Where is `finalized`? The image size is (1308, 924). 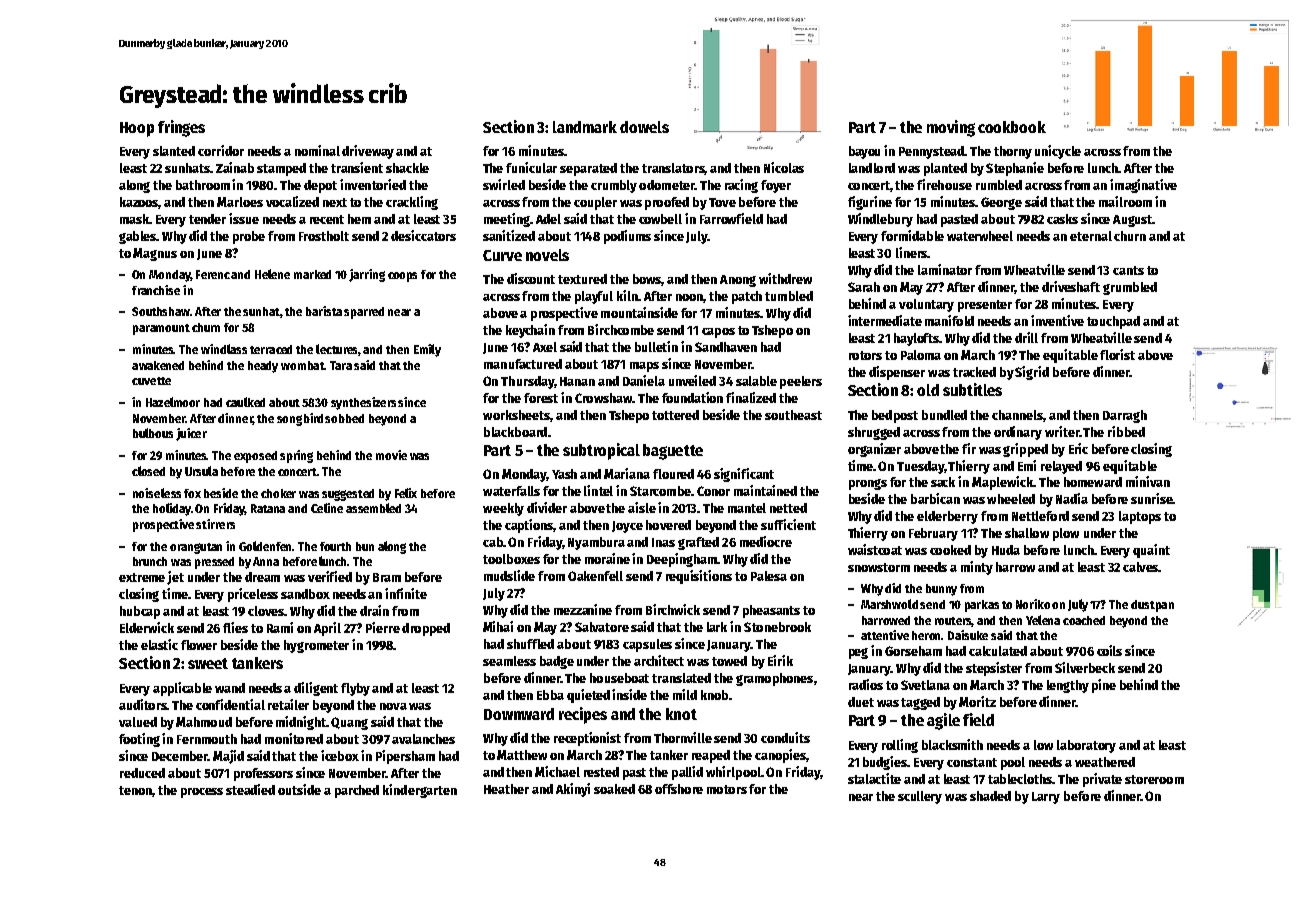 finalized is located at coordinates (751, 397).
